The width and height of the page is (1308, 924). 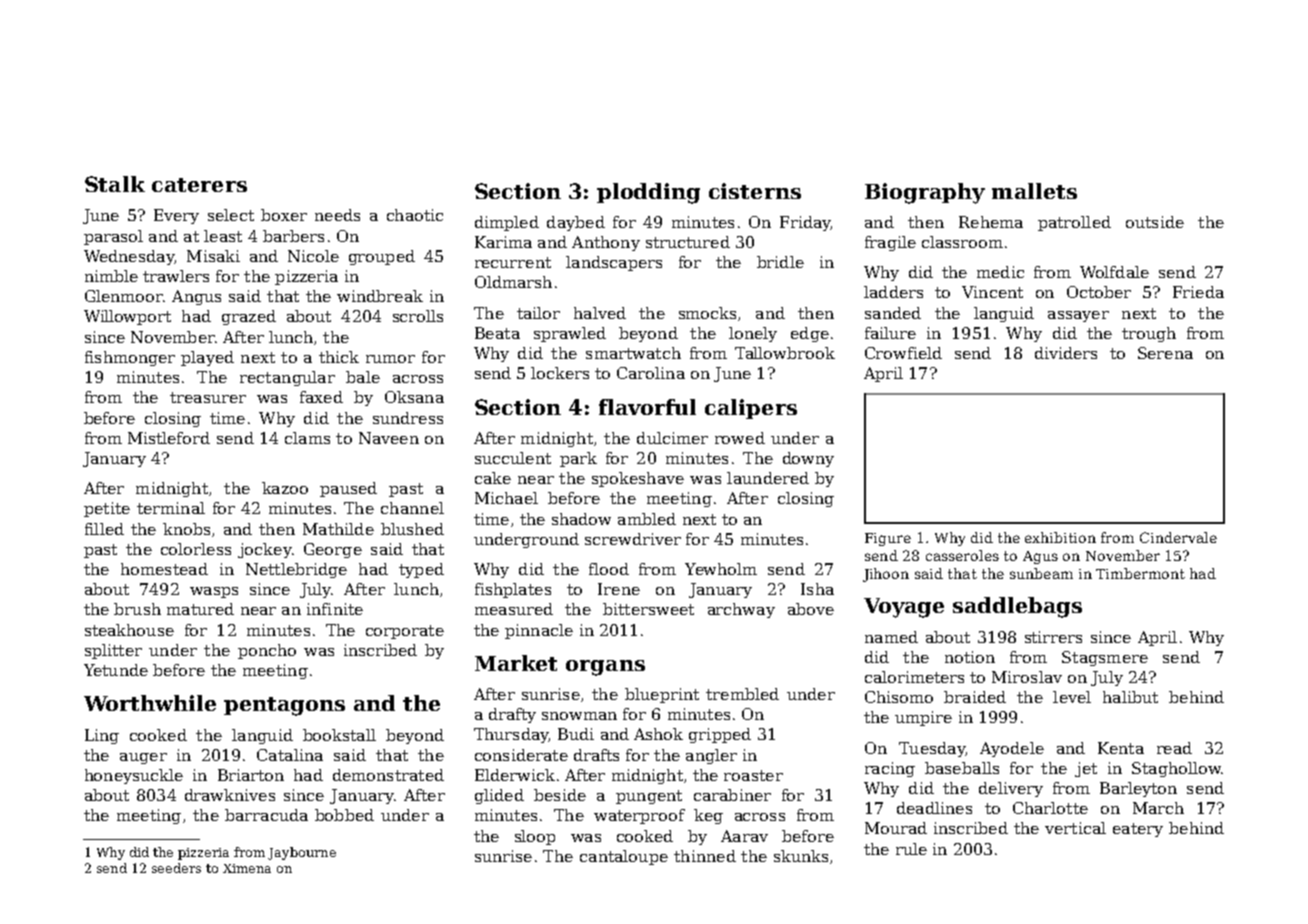 I want to click on eatery, so click(x=1138, y=830).
